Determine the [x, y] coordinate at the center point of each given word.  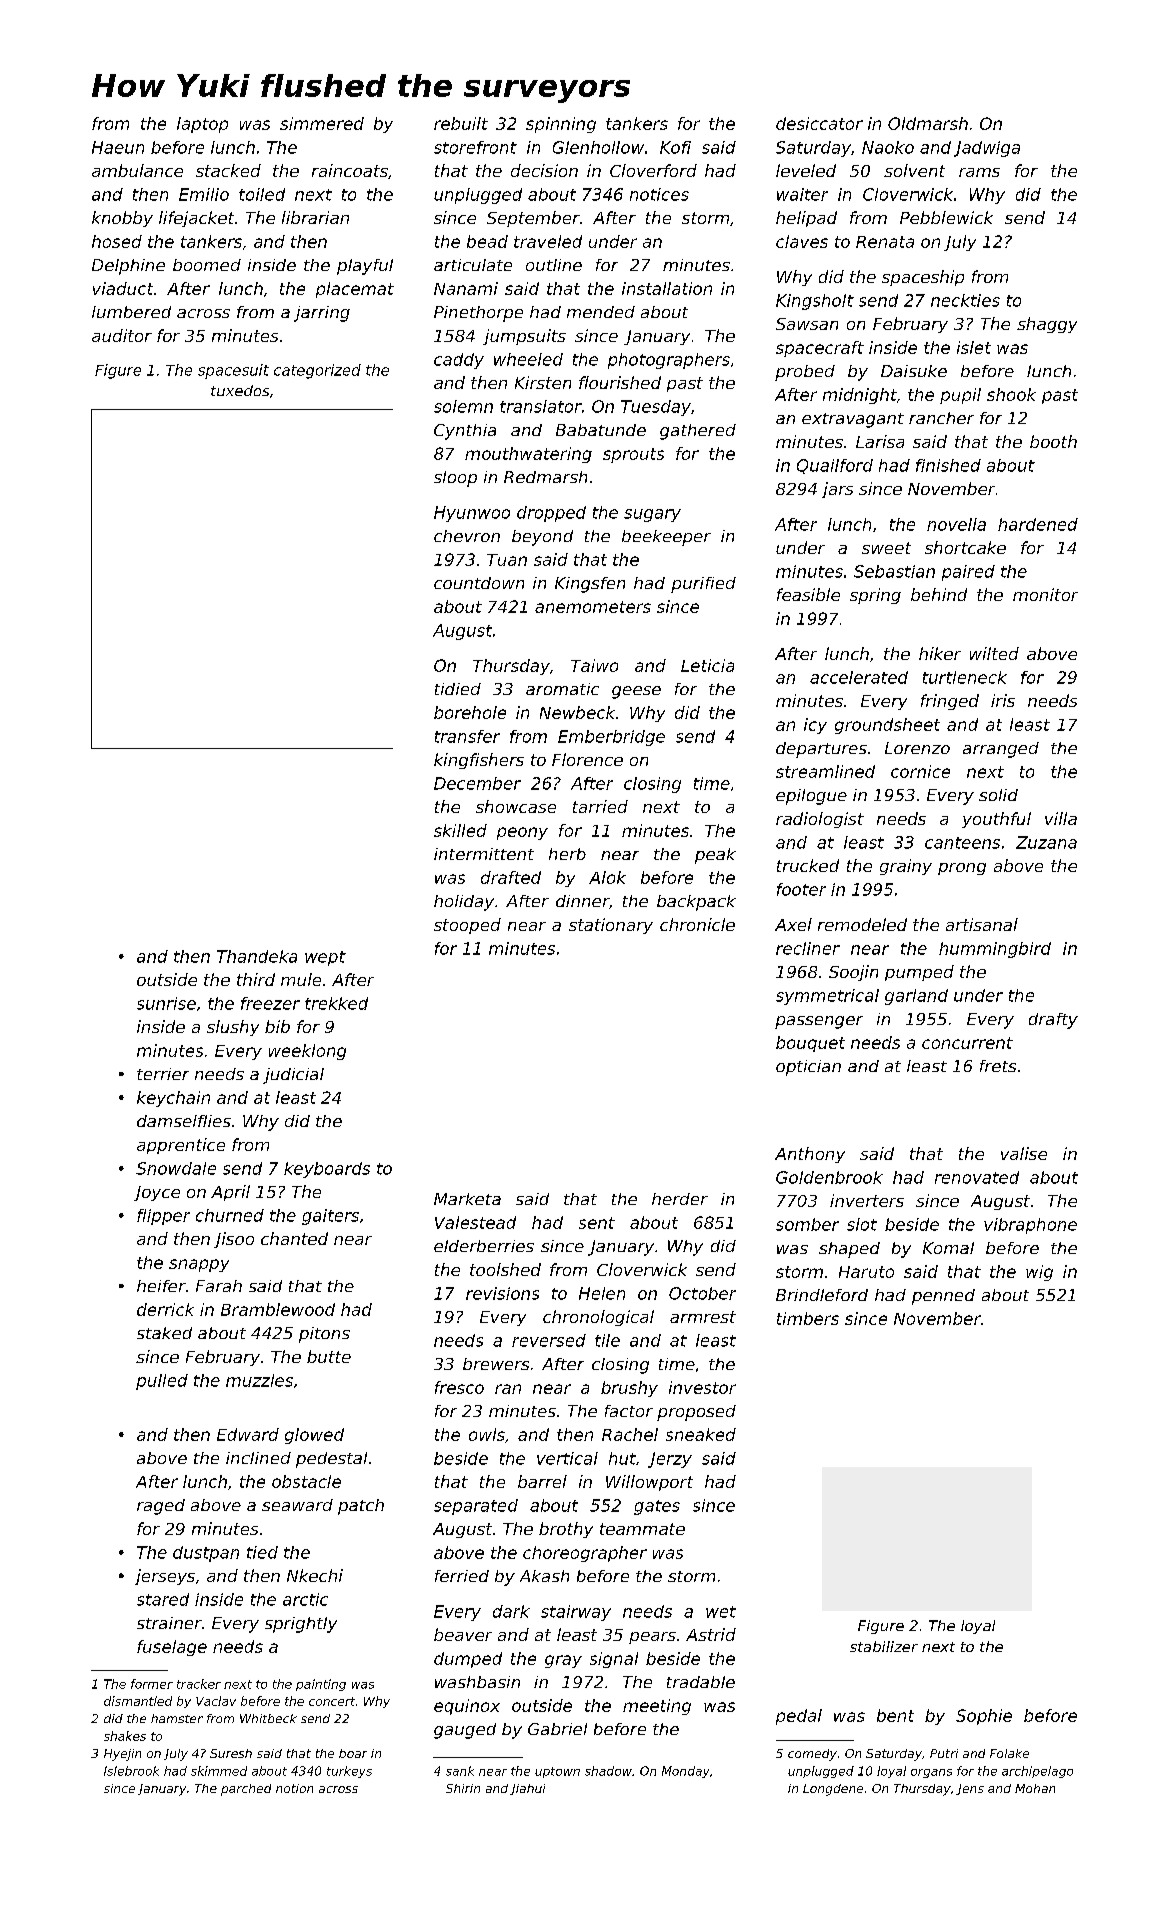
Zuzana [1046, 842]
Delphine [128, 267]
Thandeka [257, 956]
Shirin [463, 1788]
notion [294, 1788]
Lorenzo [917, 748]
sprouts [633, 455]
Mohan [1035, 1788]
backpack [696, 903]
